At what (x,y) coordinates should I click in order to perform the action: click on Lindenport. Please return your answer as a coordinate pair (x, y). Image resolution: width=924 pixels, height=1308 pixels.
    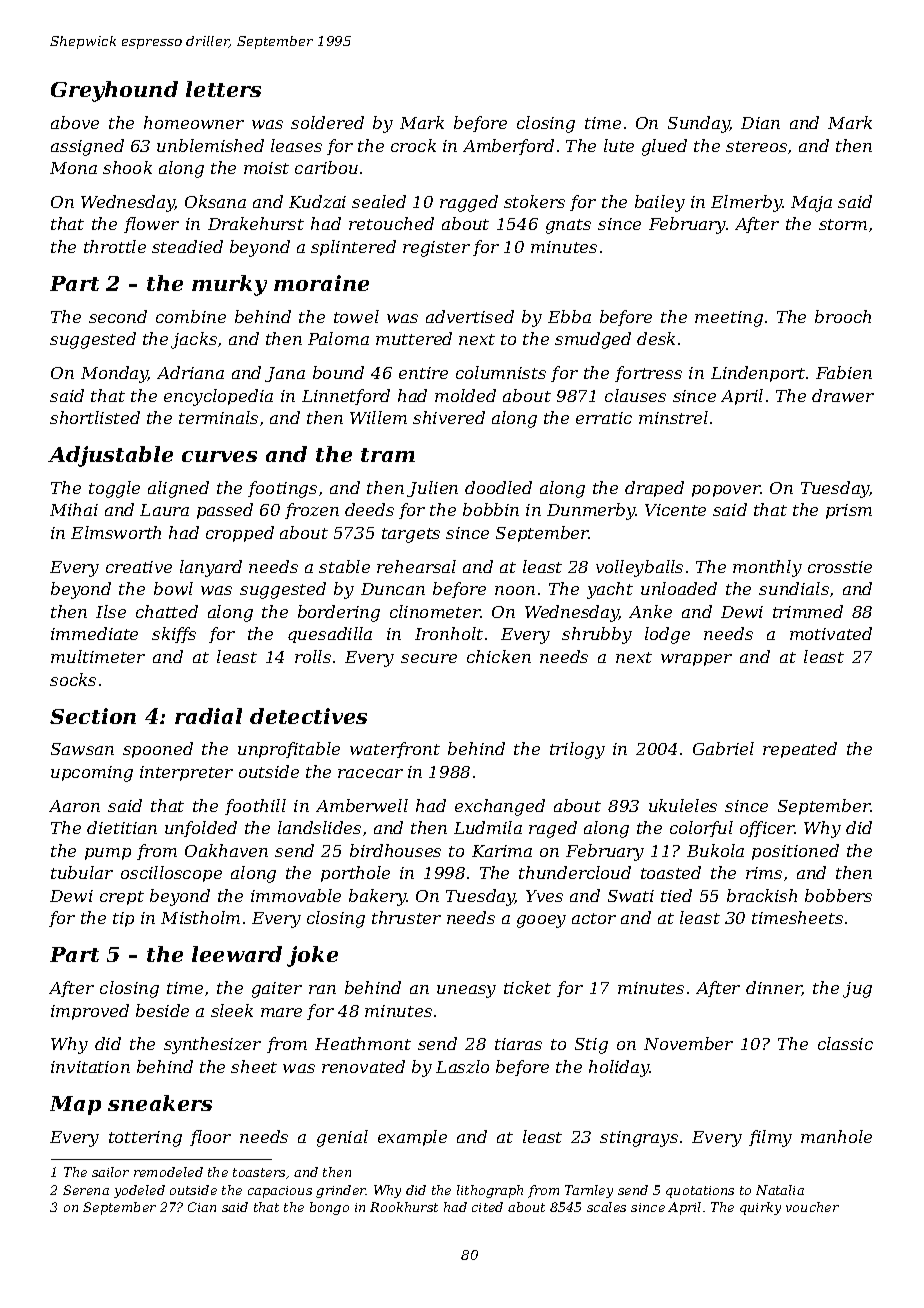
    Looking at the image, I should click on (758, 374).
